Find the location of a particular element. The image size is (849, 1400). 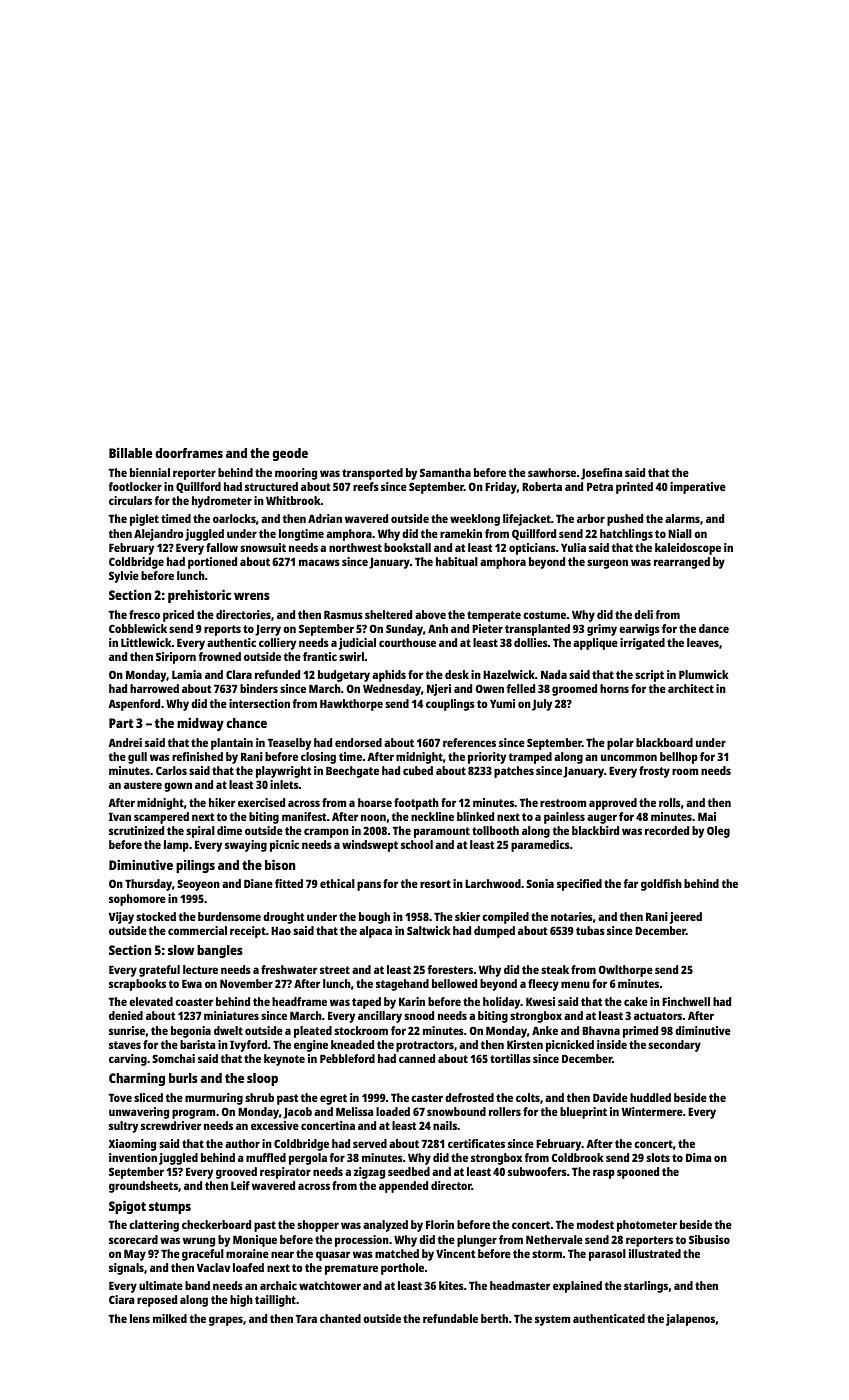

Melissa is located at coordinates (355, 1111).
